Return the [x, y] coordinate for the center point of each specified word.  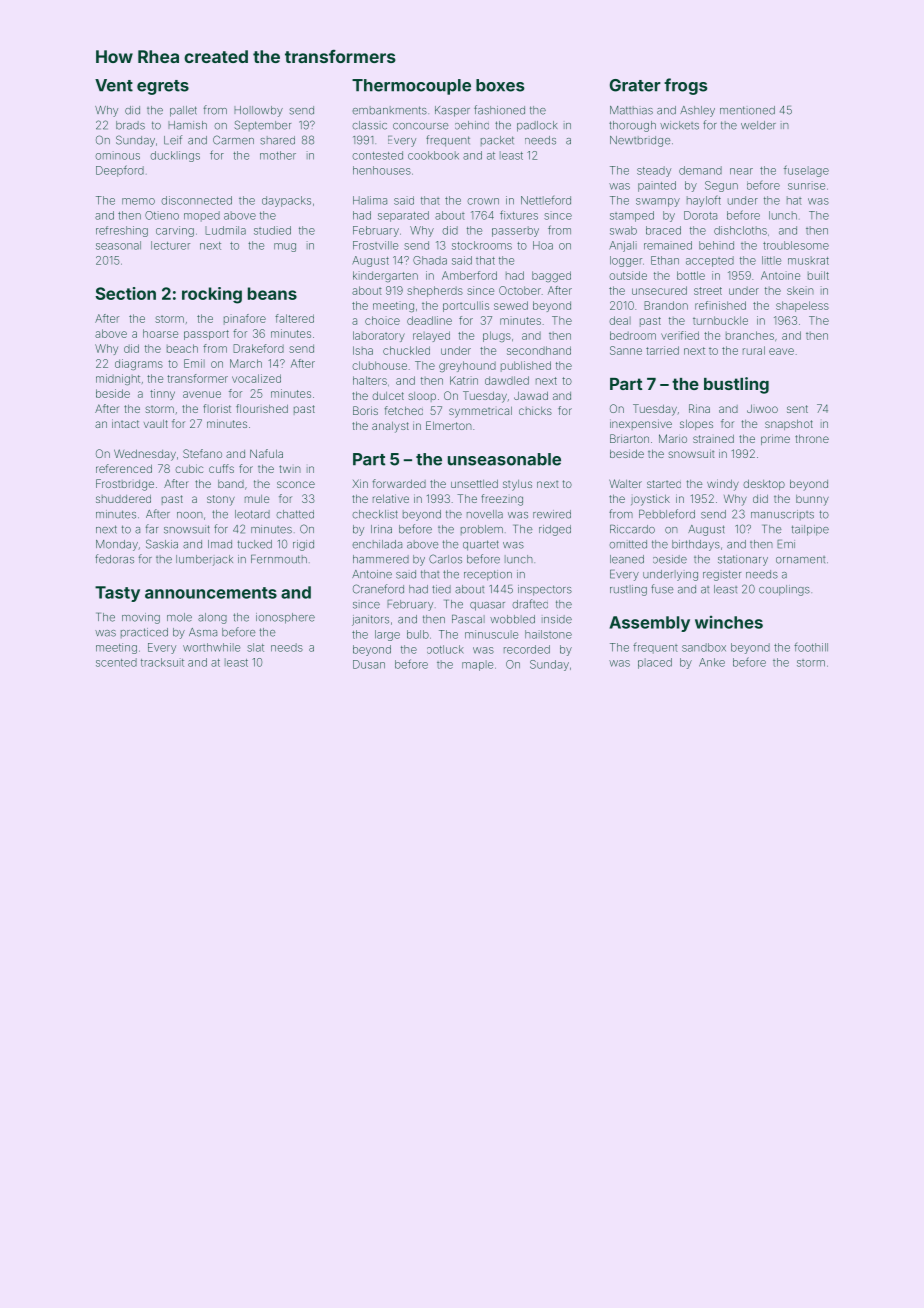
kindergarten [385, 276]
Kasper [452, 111]
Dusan [369, 664]
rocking [212, 295]
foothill [811, 647]
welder [758, 125]
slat [255, 647]
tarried [662, 350]
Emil [194, 363]
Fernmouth [279, 559]
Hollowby [258, 111]
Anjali [623, 246]
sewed [511, 305]
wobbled [512, 619]
